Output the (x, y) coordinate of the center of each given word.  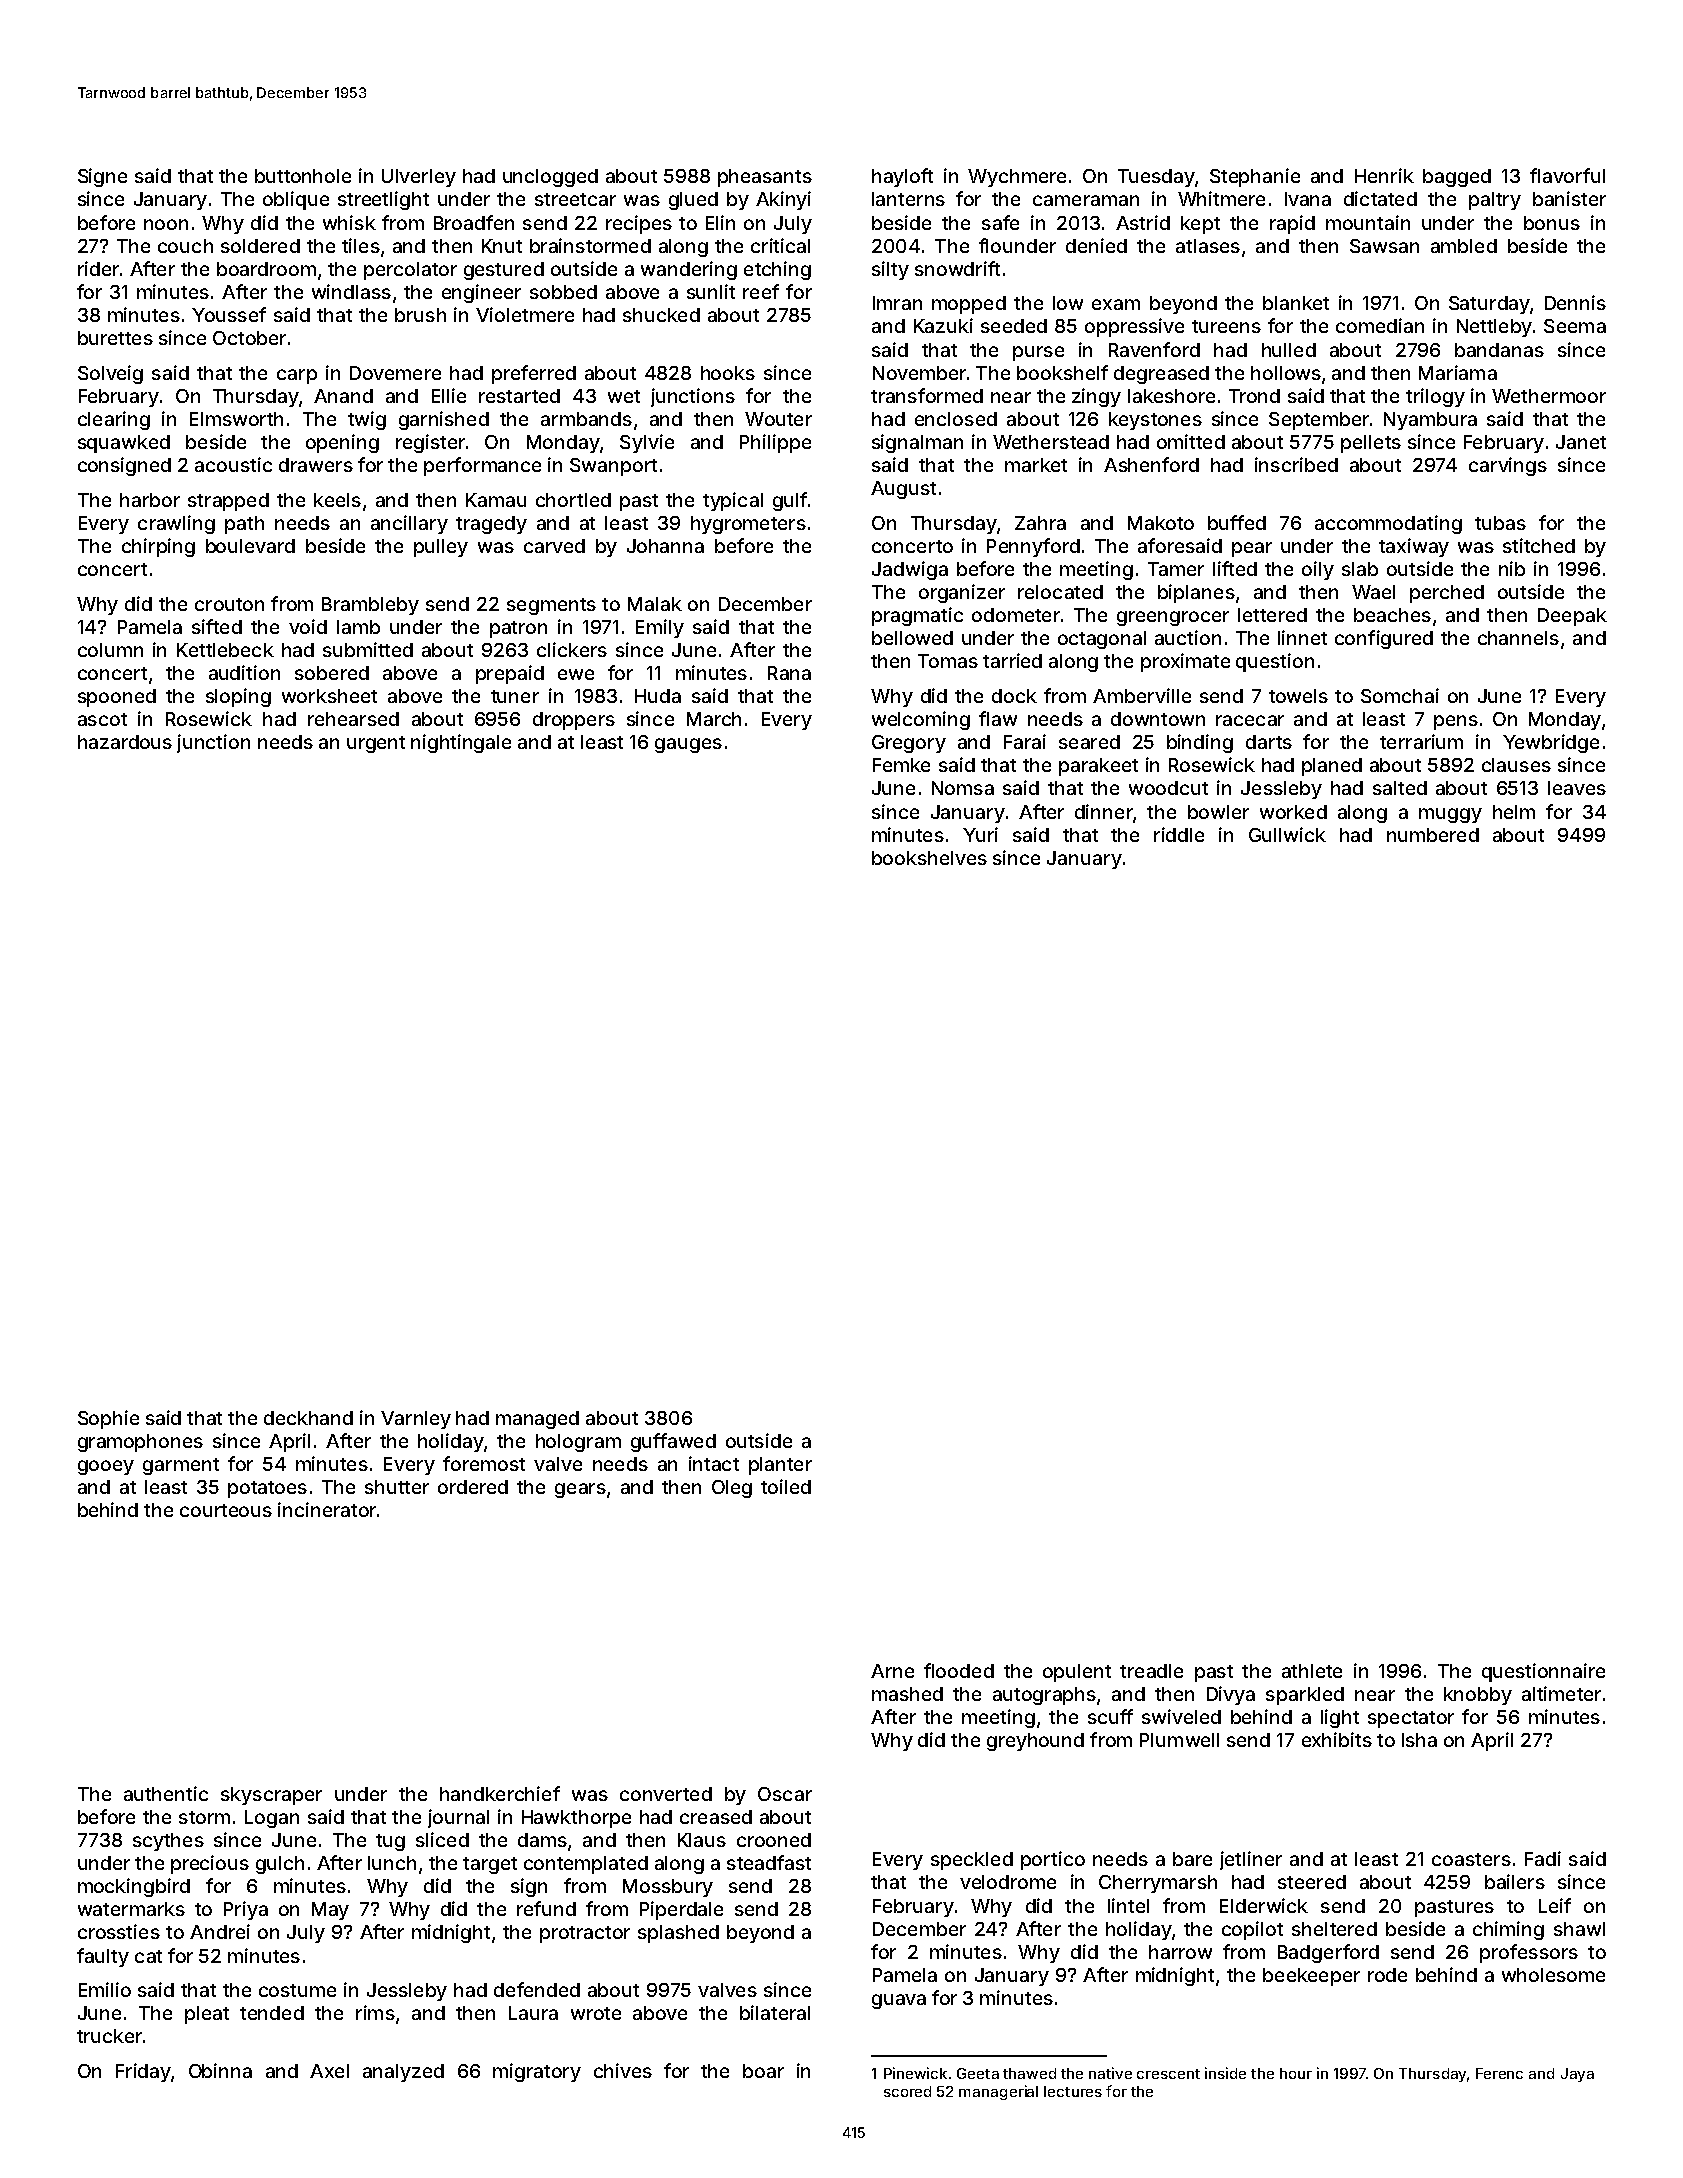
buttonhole (303, 176)
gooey (106, 1467)
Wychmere (1017, 178)
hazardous (125, 742)
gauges (688, 745)
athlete (1312, 1671)
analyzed (403, 2073)
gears (580, 1490)
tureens (1226, 326)
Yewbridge (1551, 743)
